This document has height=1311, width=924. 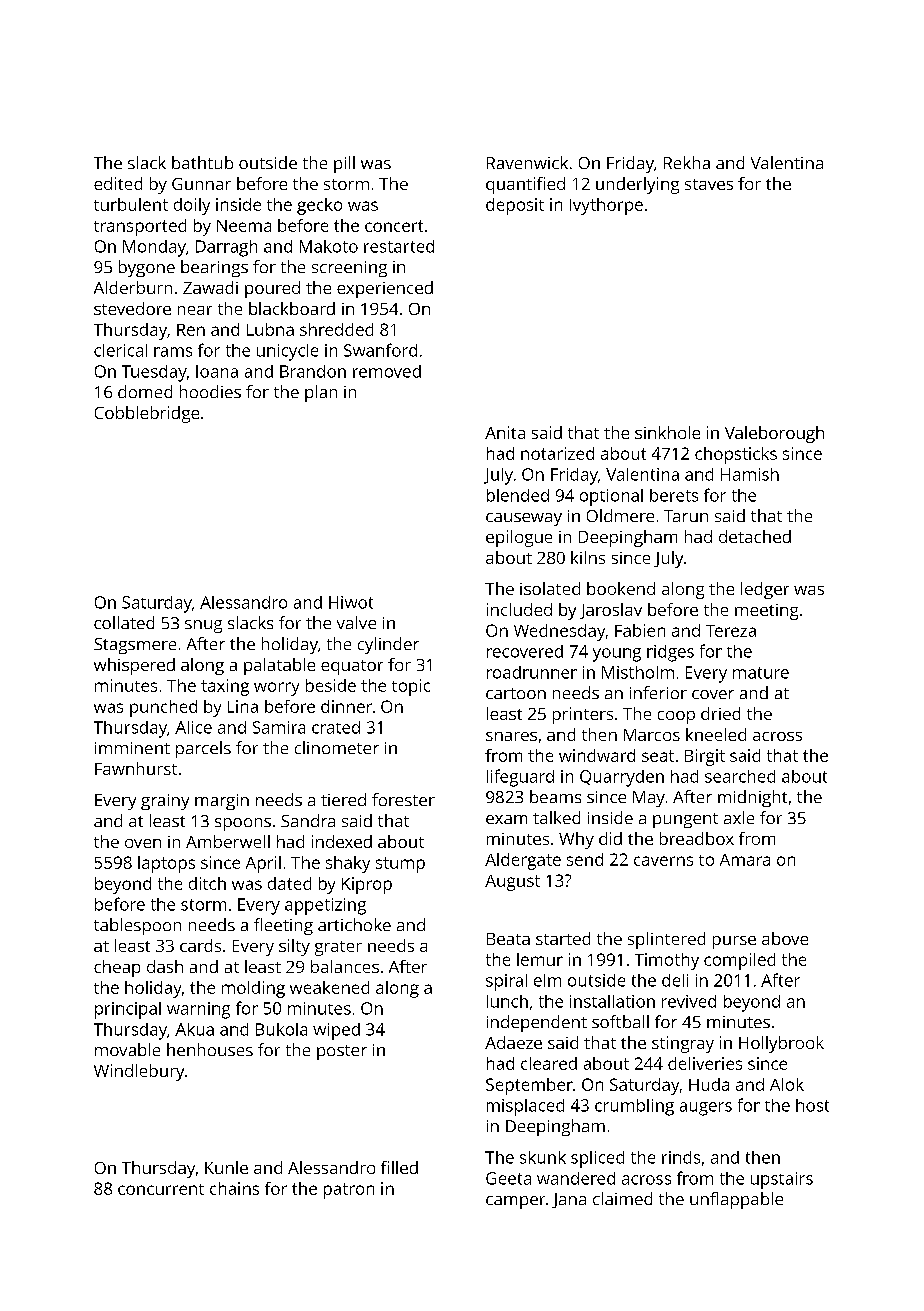 What do you see at coordinates (556, 817) in the document?
I see `talked` at bounding box center [556, 817].
